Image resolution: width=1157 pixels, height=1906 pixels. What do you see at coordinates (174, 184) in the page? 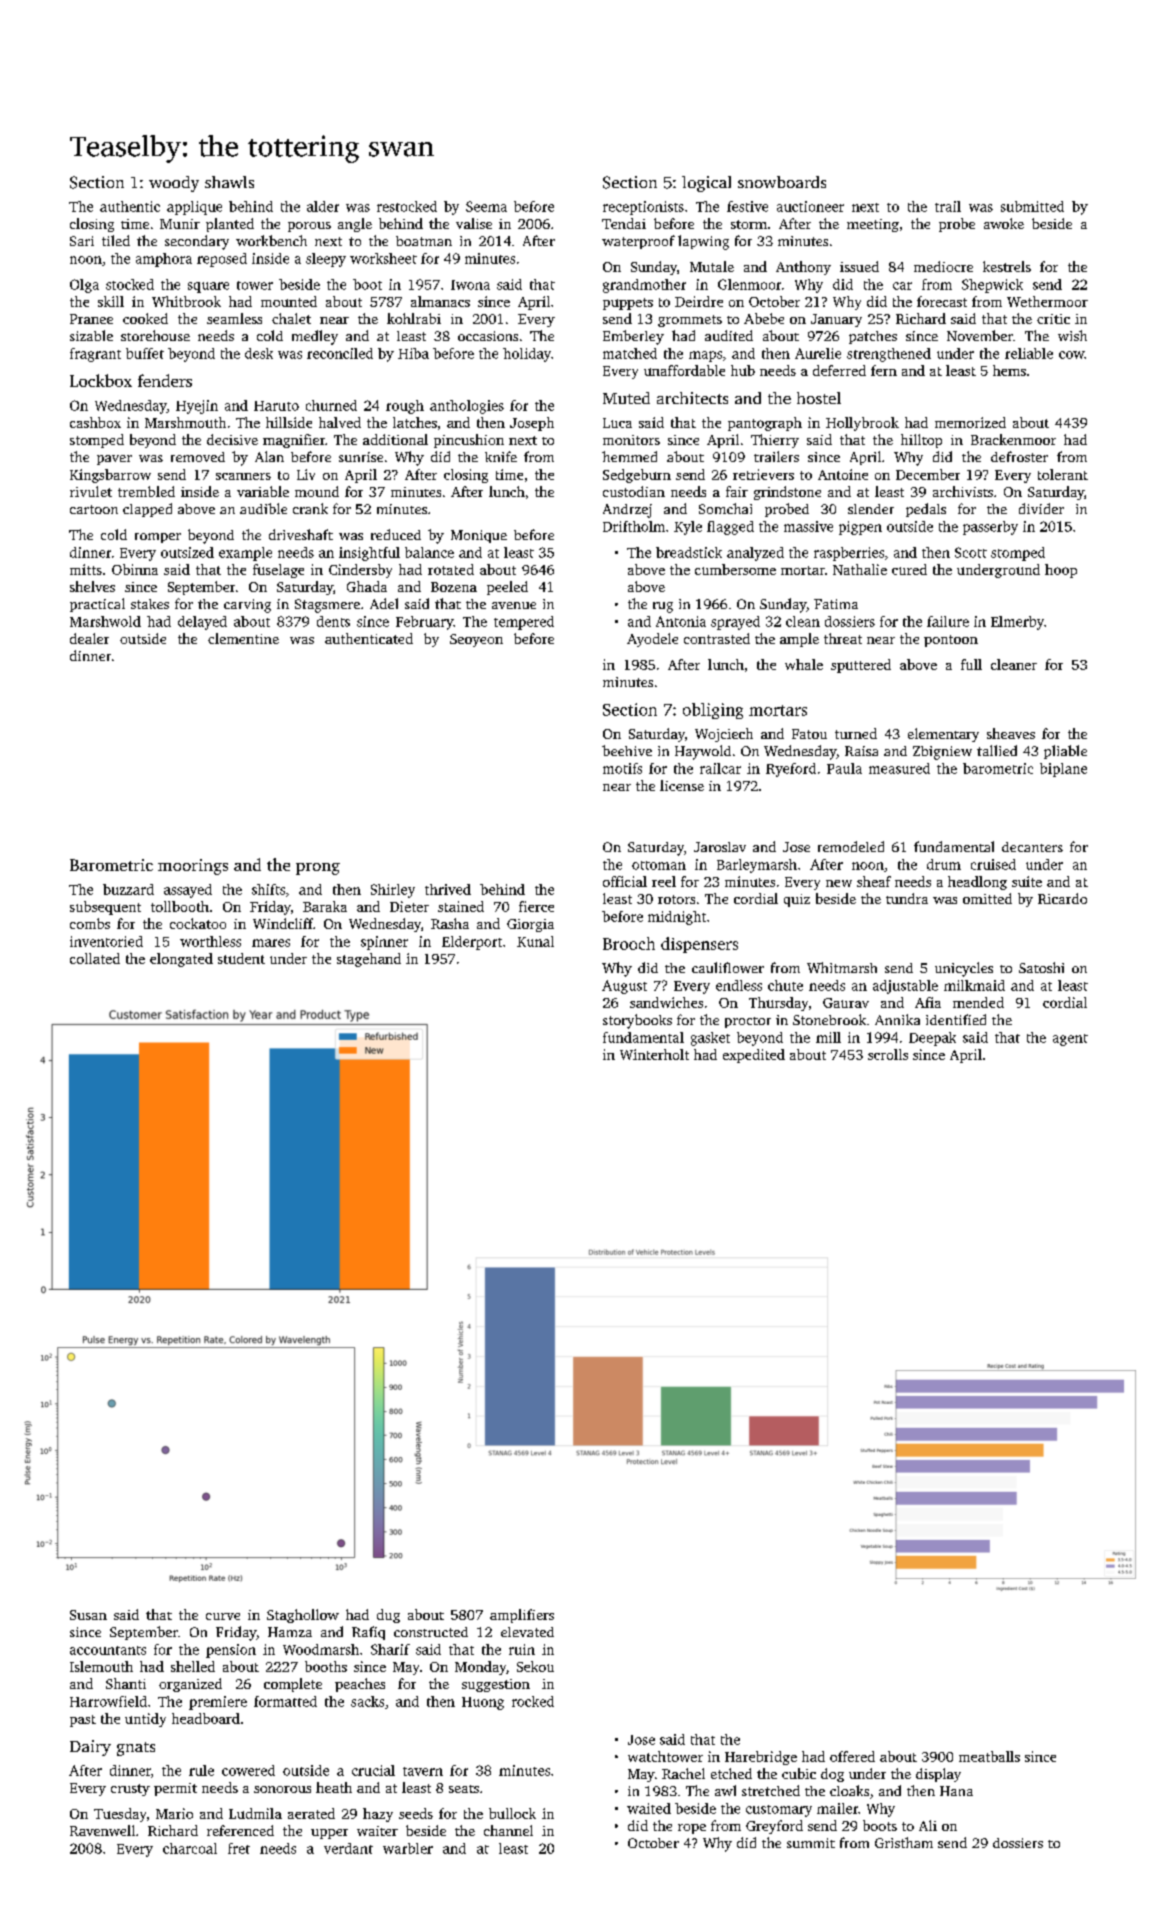
I see `woody` at bounding box center [174, 184].
